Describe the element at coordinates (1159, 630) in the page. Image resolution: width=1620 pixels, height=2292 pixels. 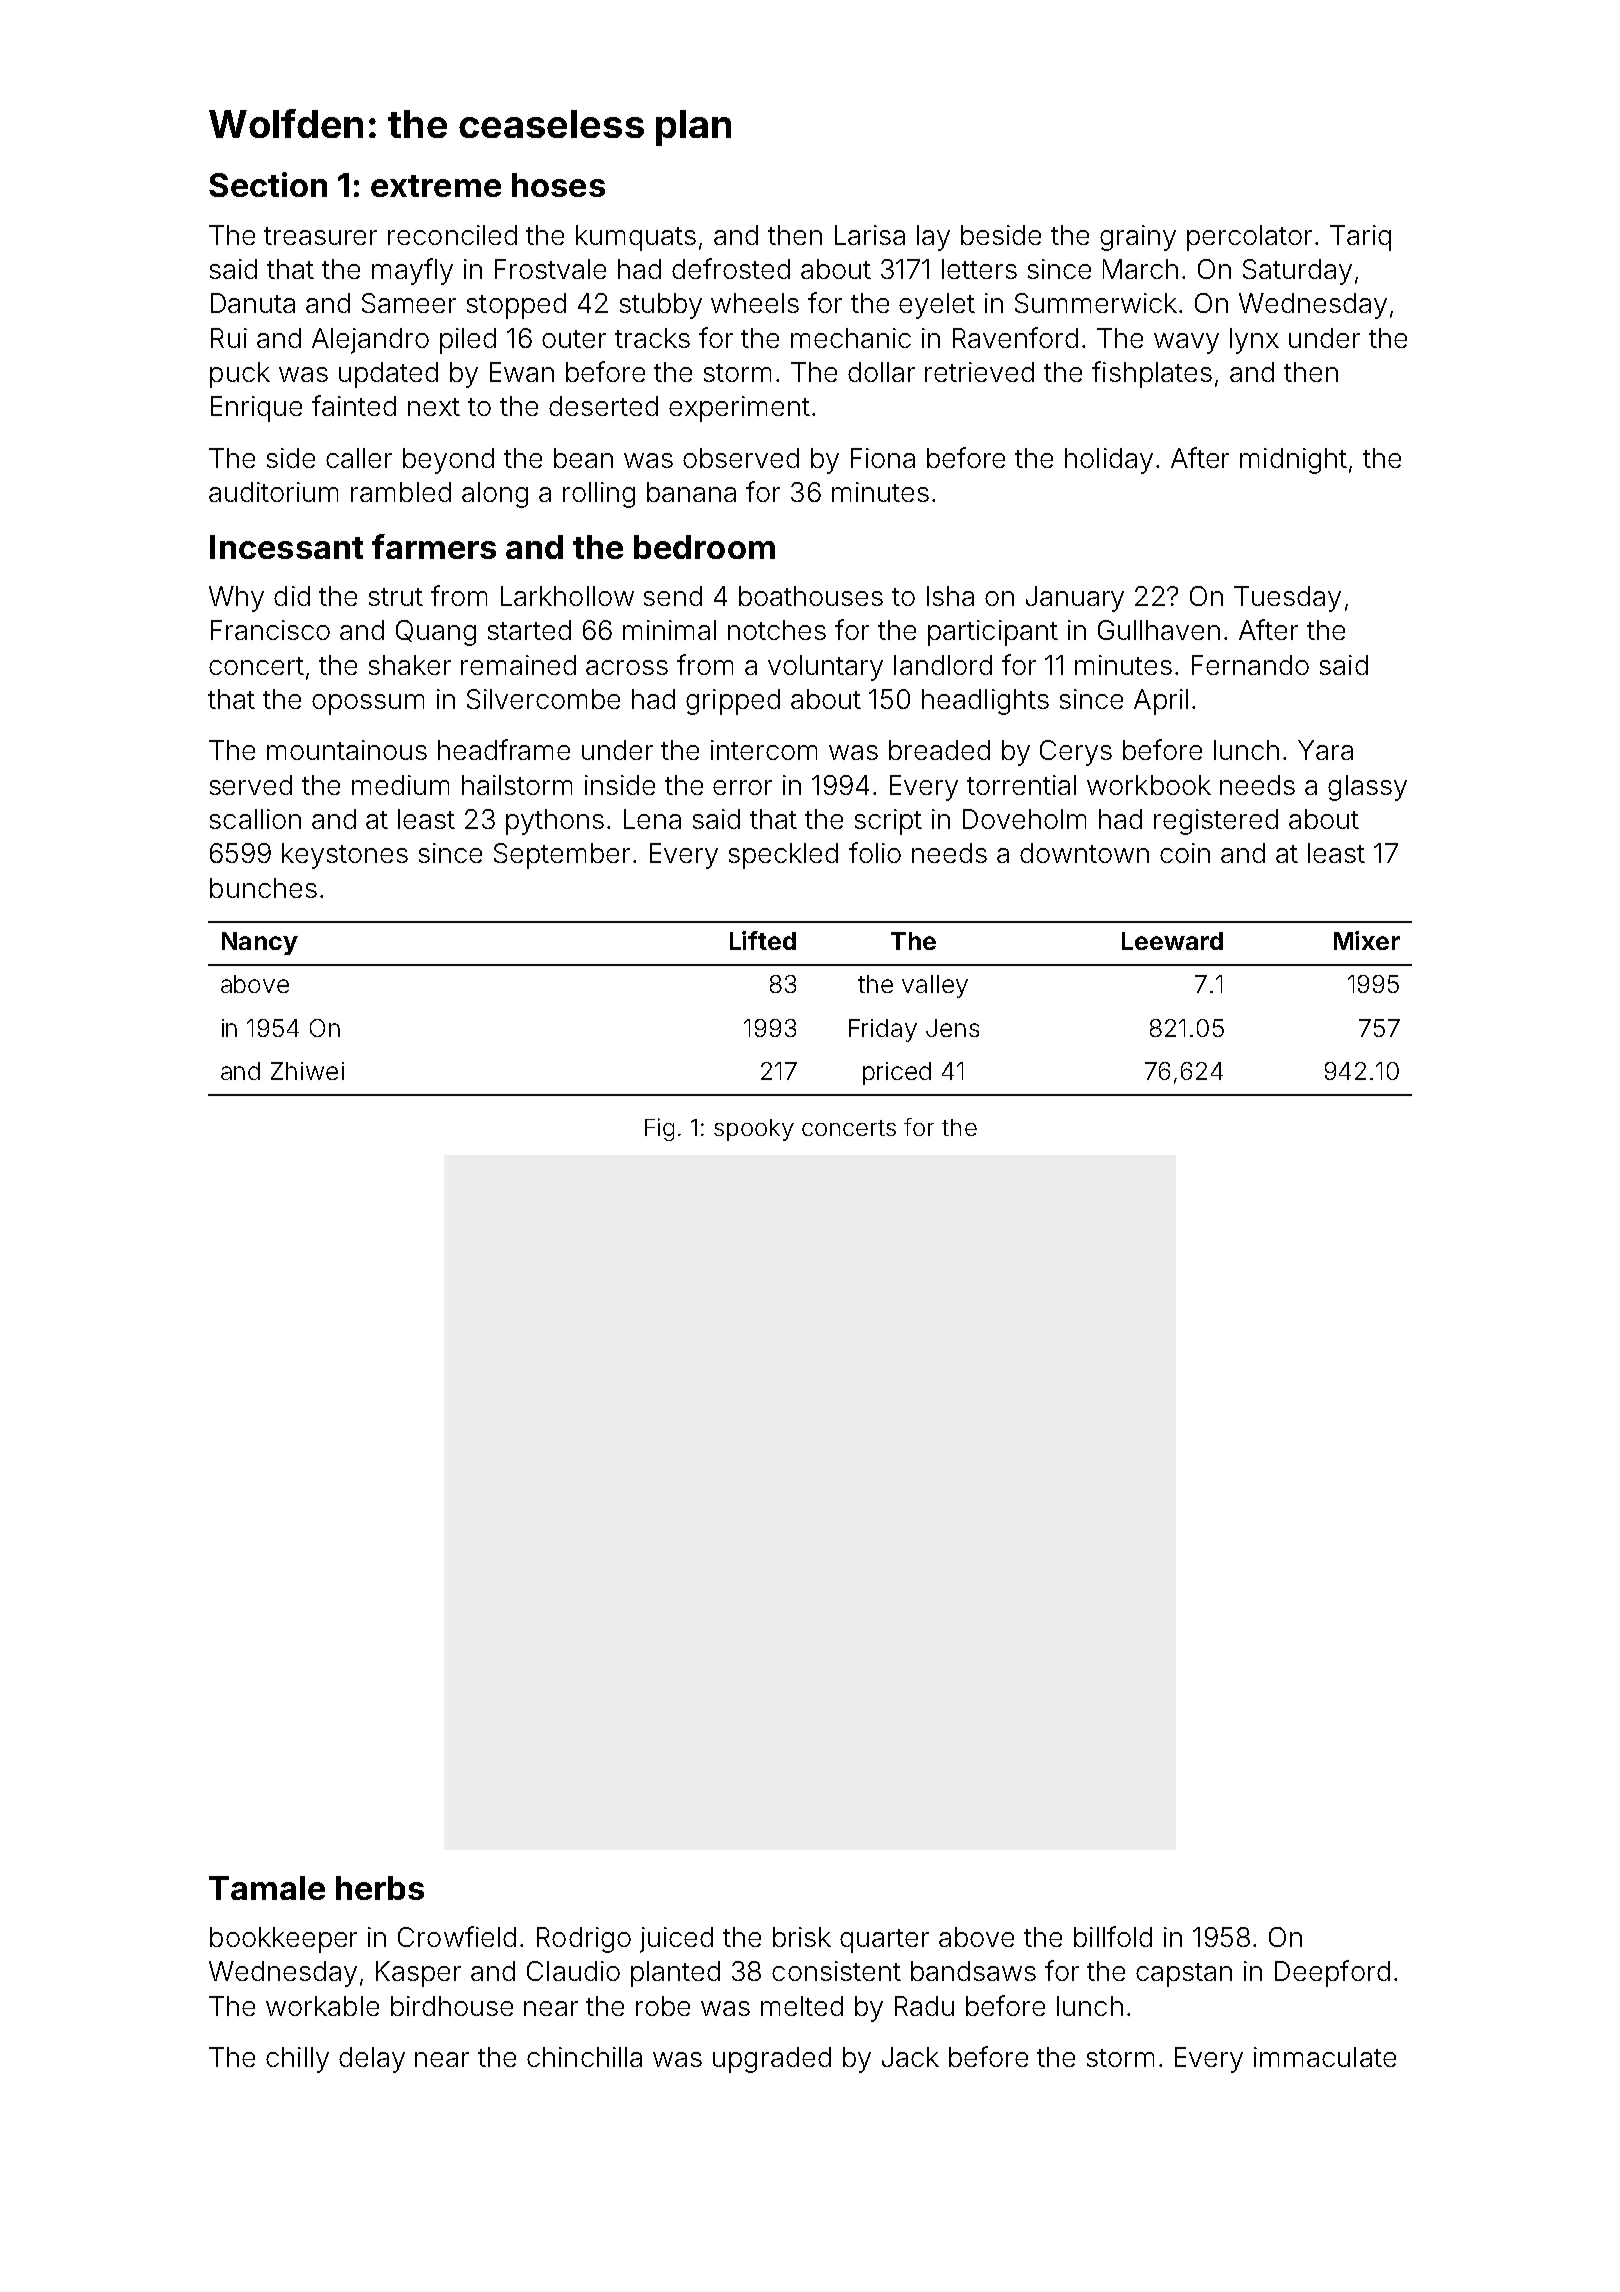
I see `Gullhaven` at that location.
